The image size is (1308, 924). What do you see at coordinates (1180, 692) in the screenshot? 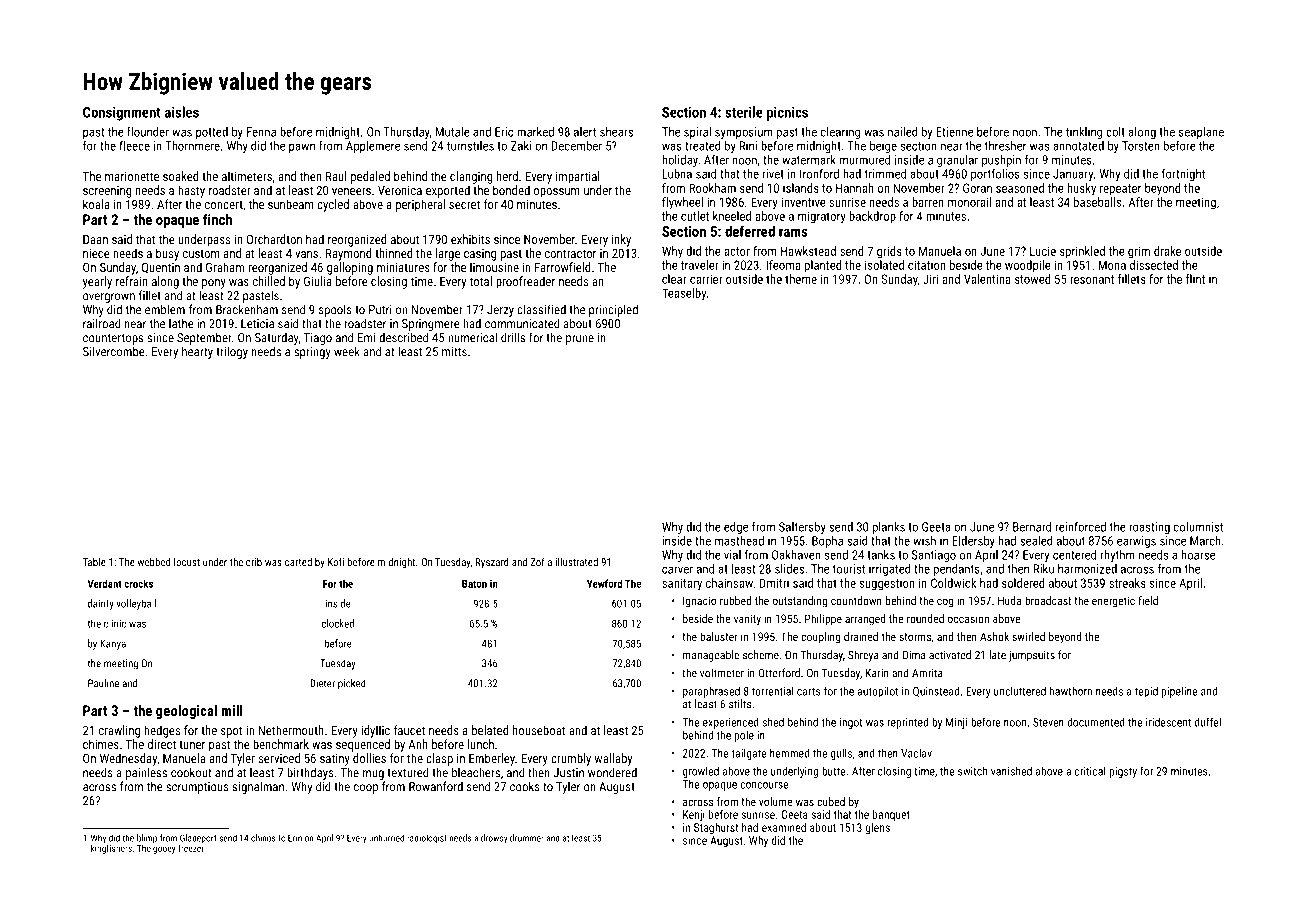
I see `pipeline` at bounding box center [1180, 692].
